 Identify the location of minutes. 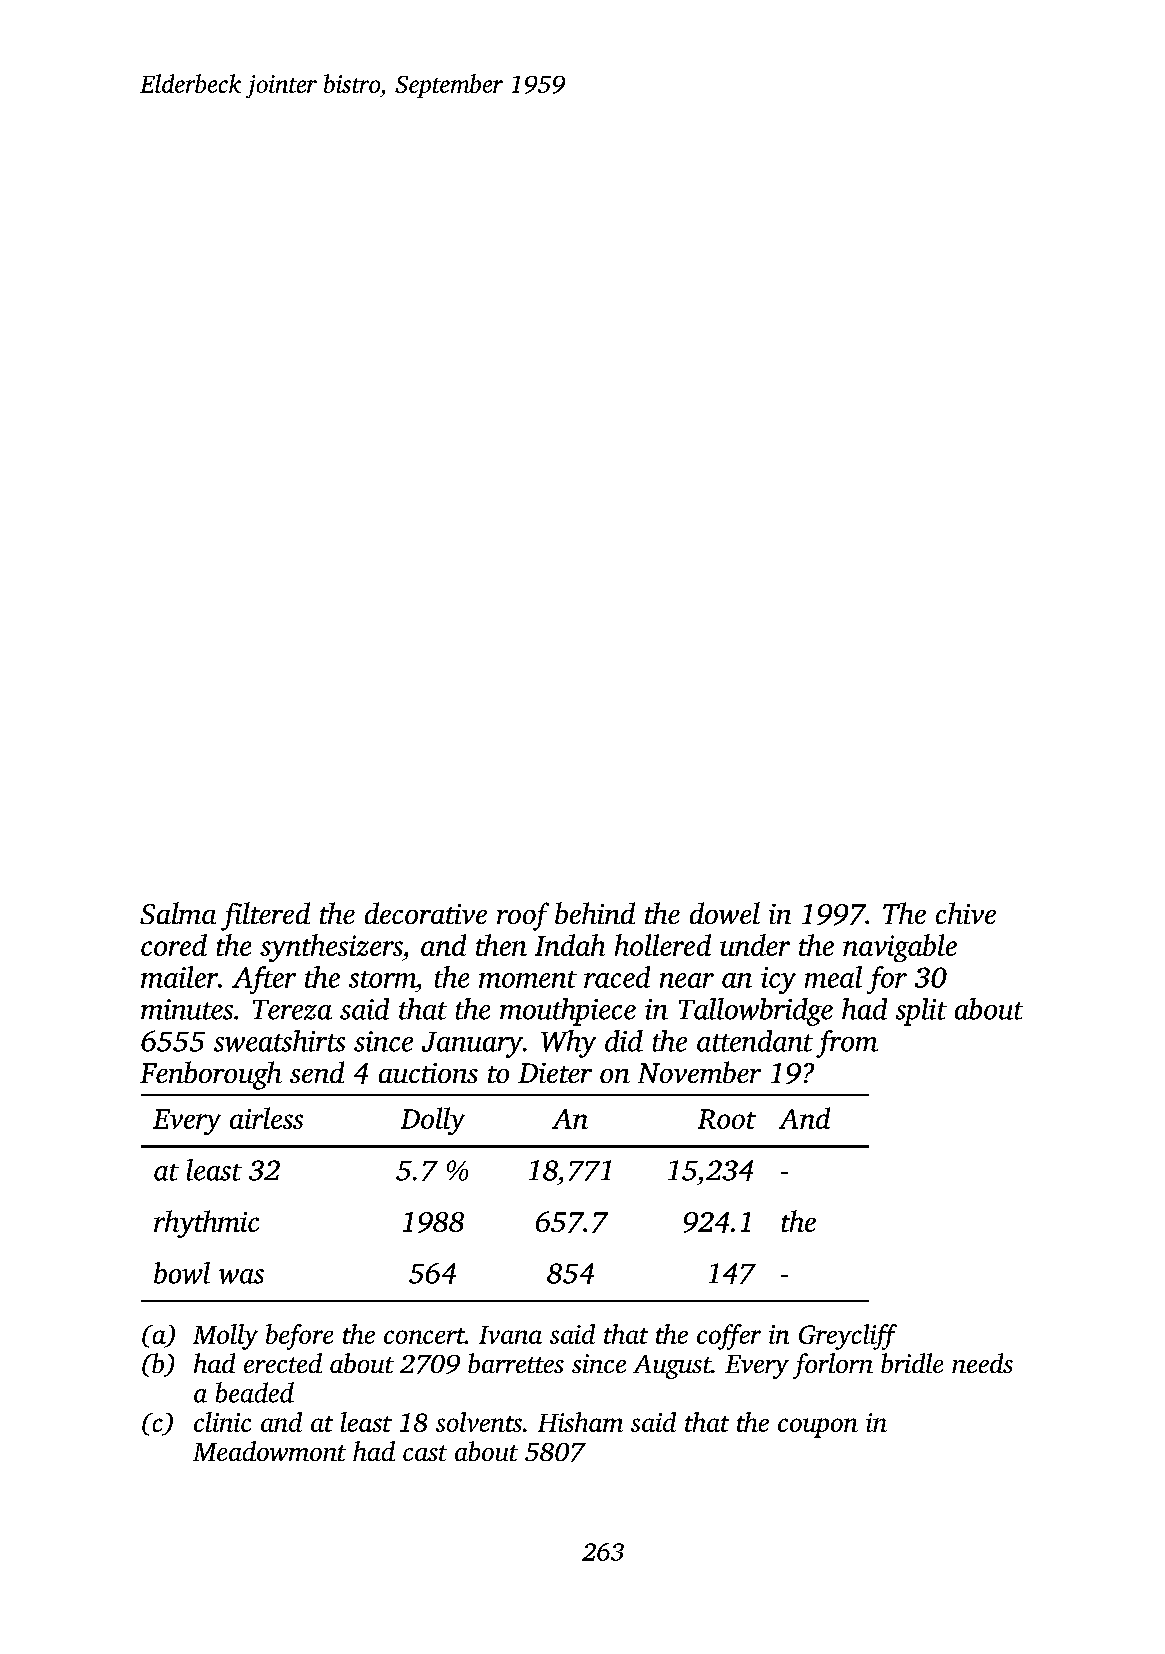
(187, 1009).
